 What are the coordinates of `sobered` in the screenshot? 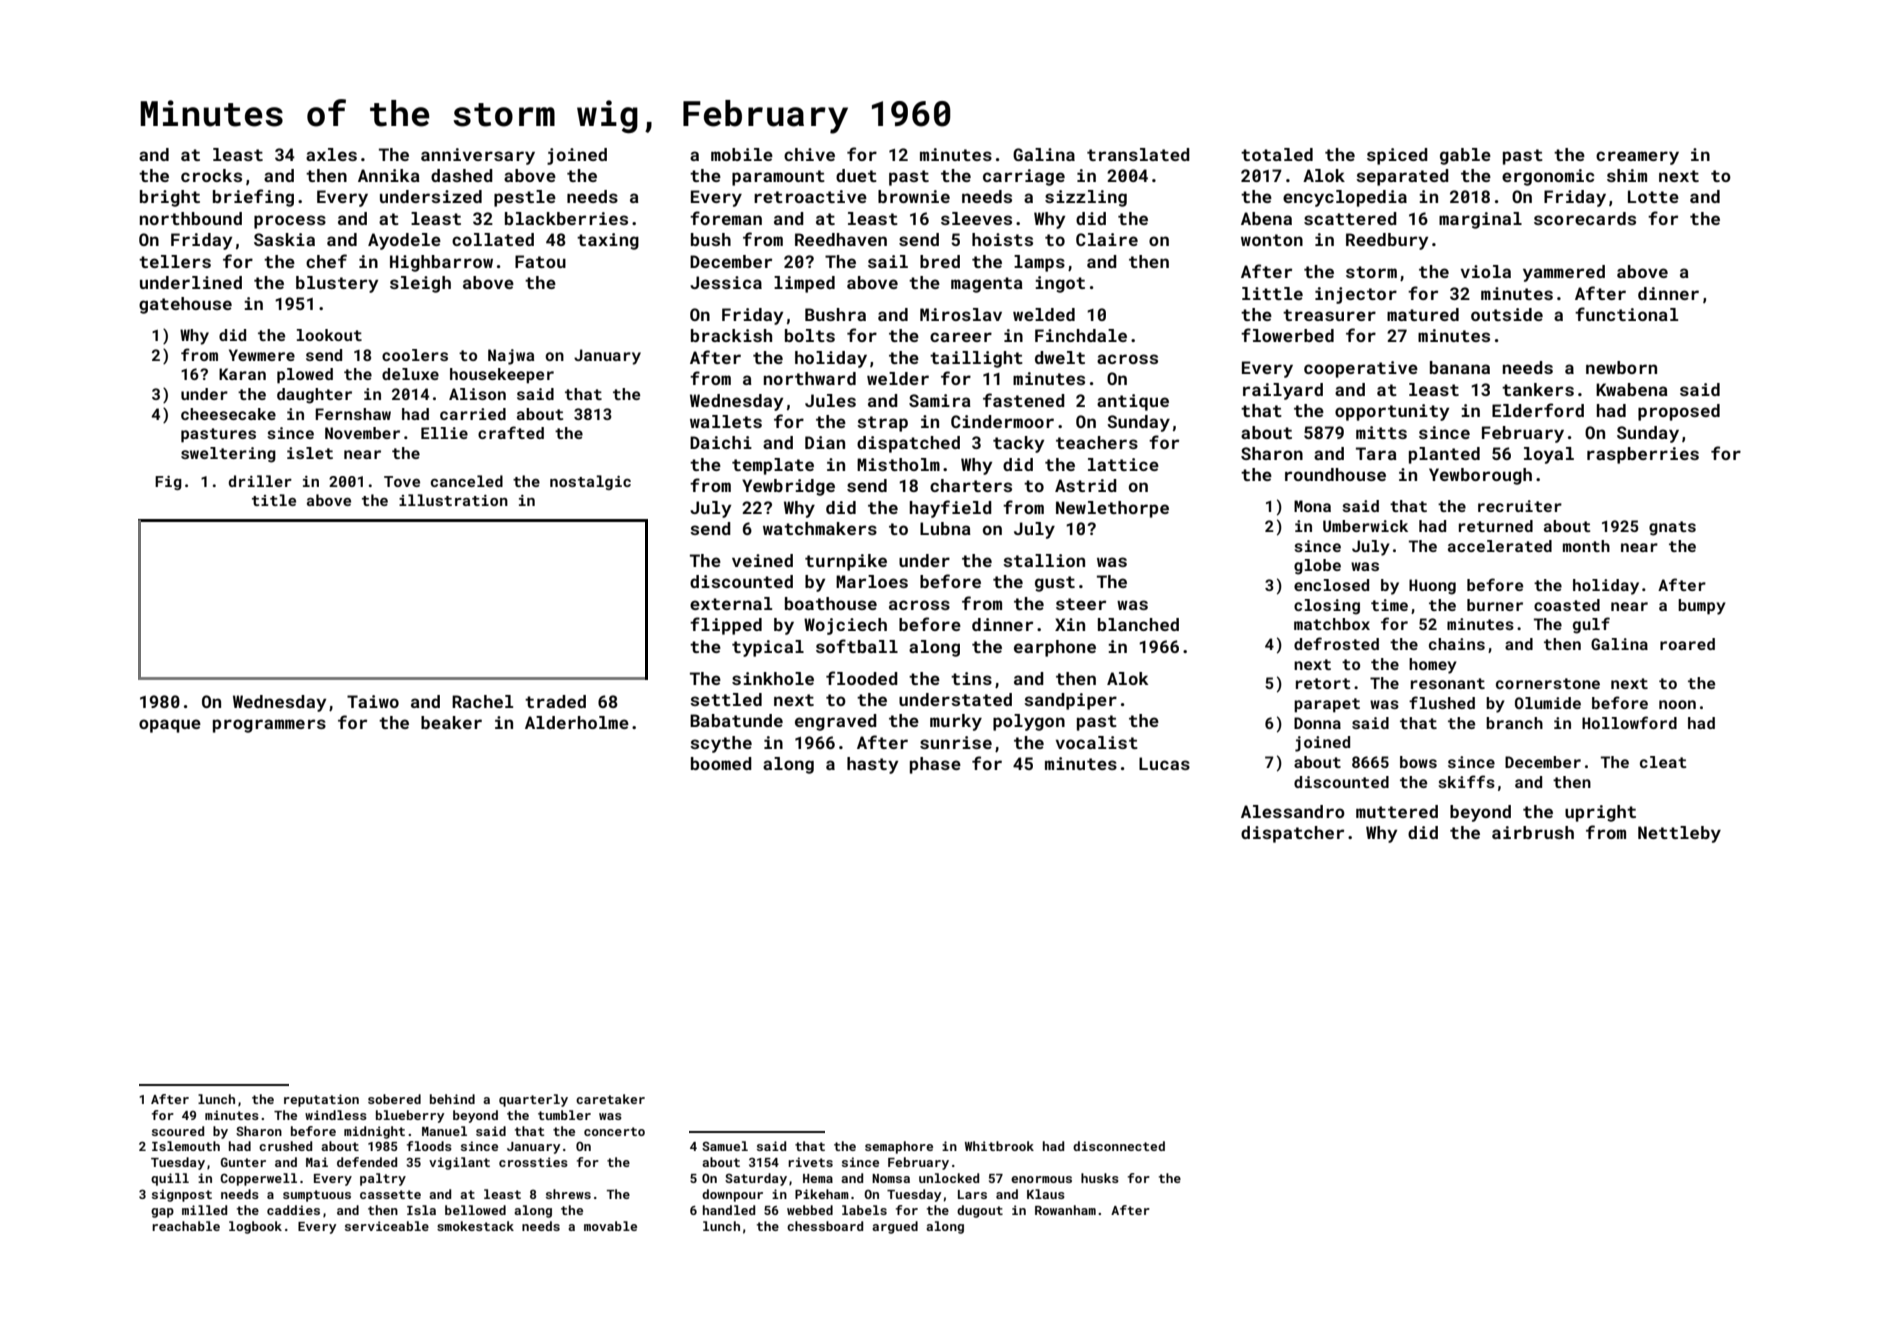 It's located at (394, 1099).
